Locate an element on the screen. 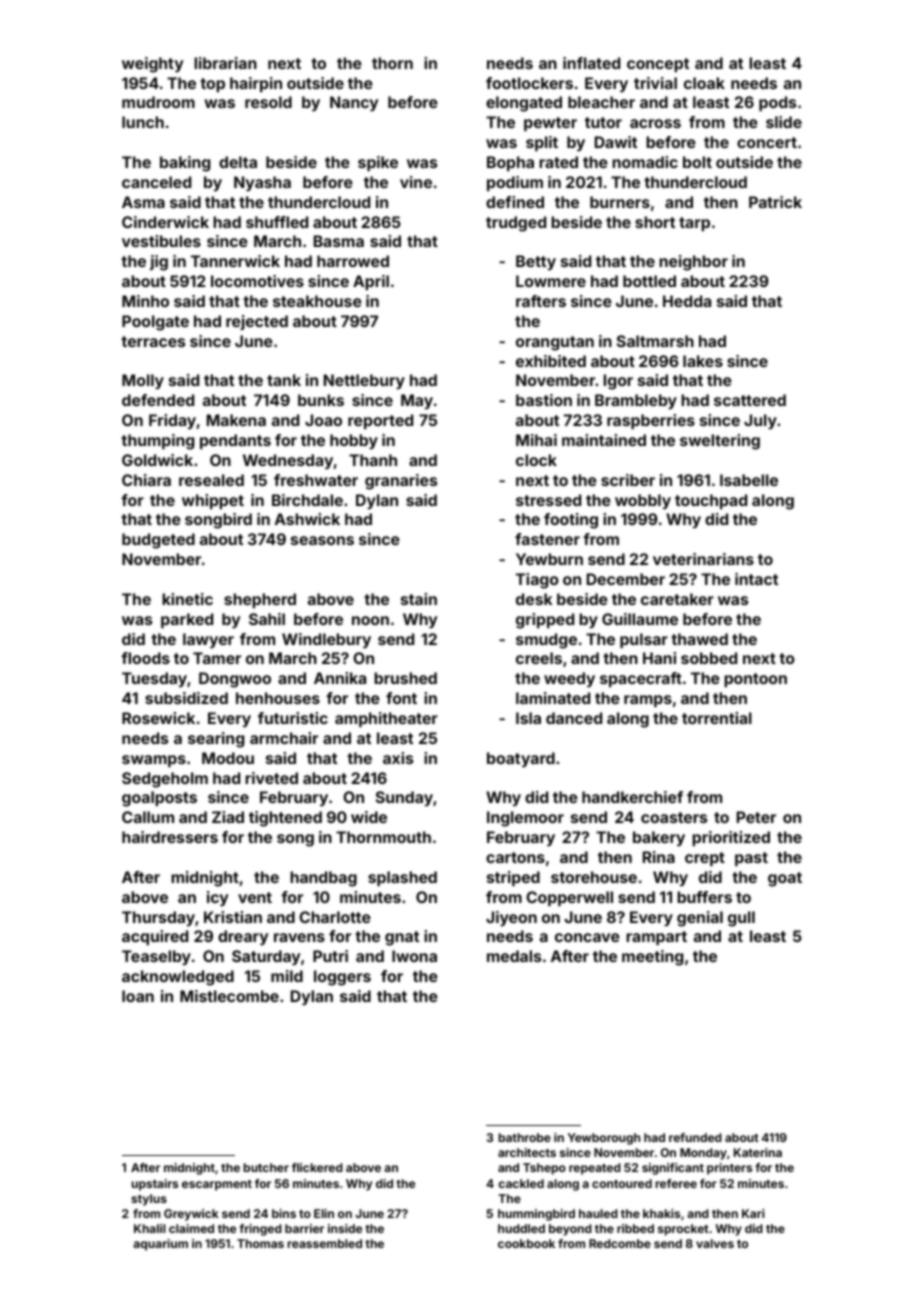 Image resolution: width=924 pixels, height=1314 pixels. Ziad is located at coordinates (228, 817).
